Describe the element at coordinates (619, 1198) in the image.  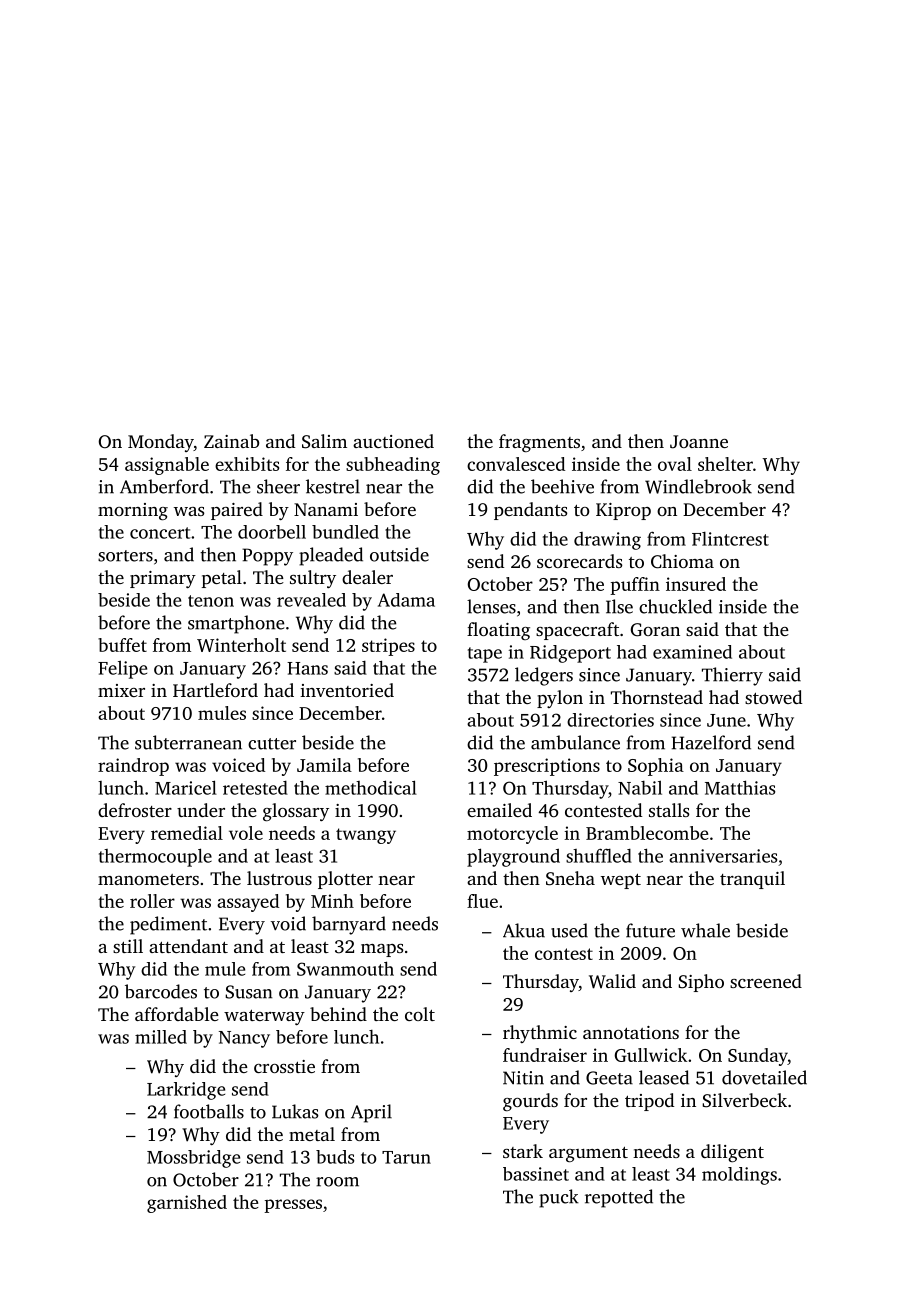
I see `repotted` at that location.
